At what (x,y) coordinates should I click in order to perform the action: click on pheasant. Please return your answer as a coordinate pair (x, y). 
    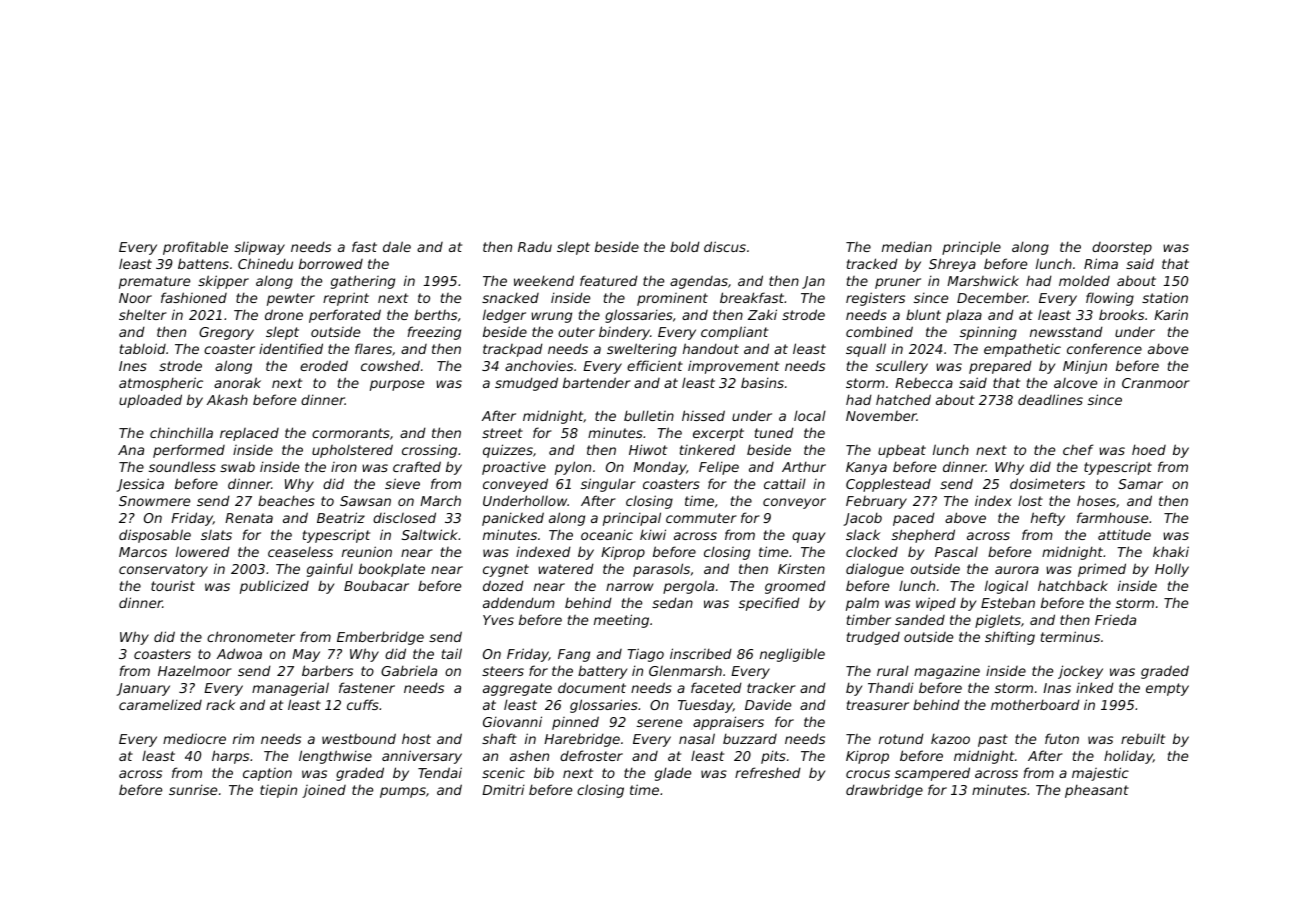
    Looking at the image, I should click on (1097, 791).
